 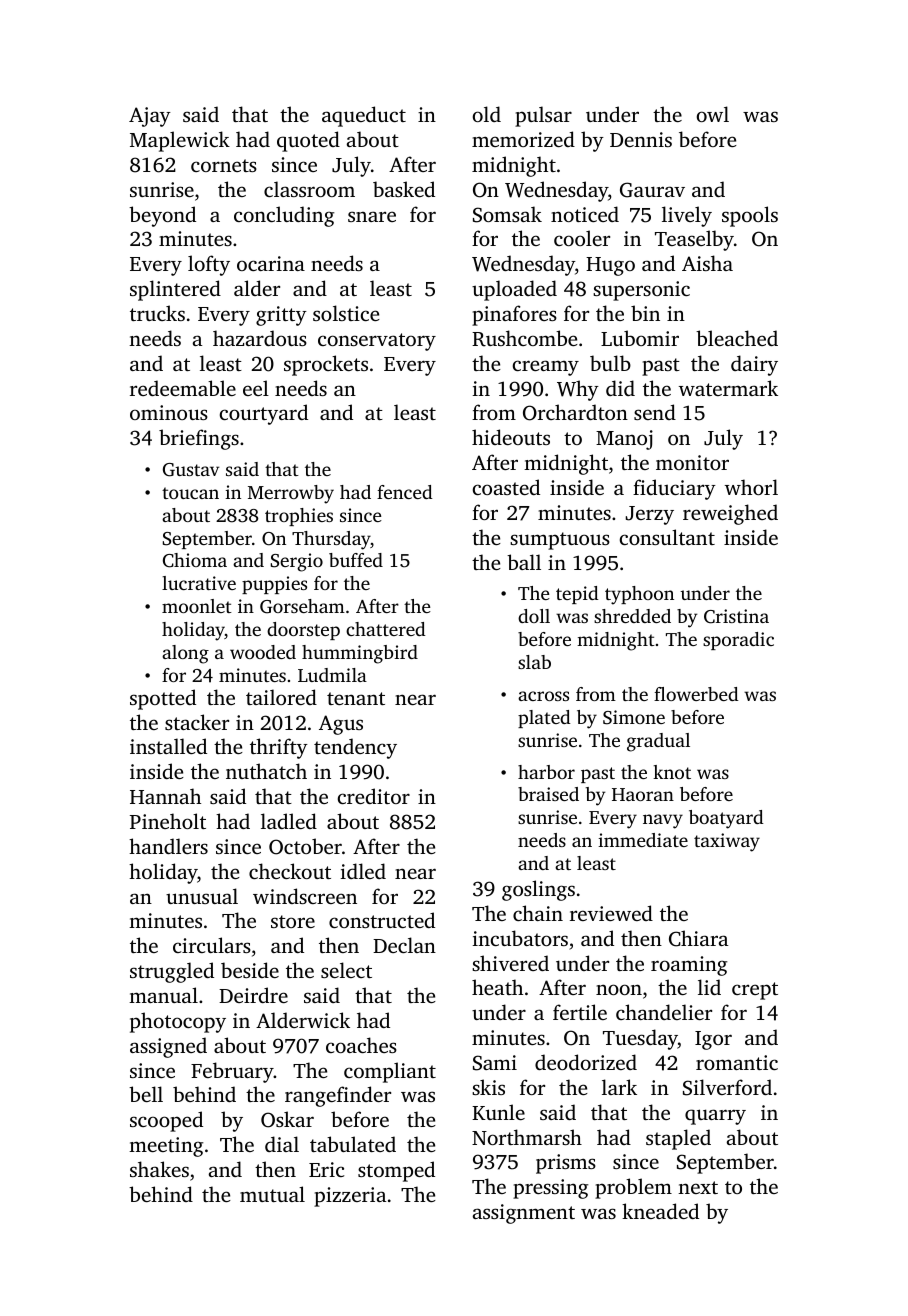 What do you see at coordinates (713, 114) in the screenshot?
I see `owl` at bounding box center [713, 114].
